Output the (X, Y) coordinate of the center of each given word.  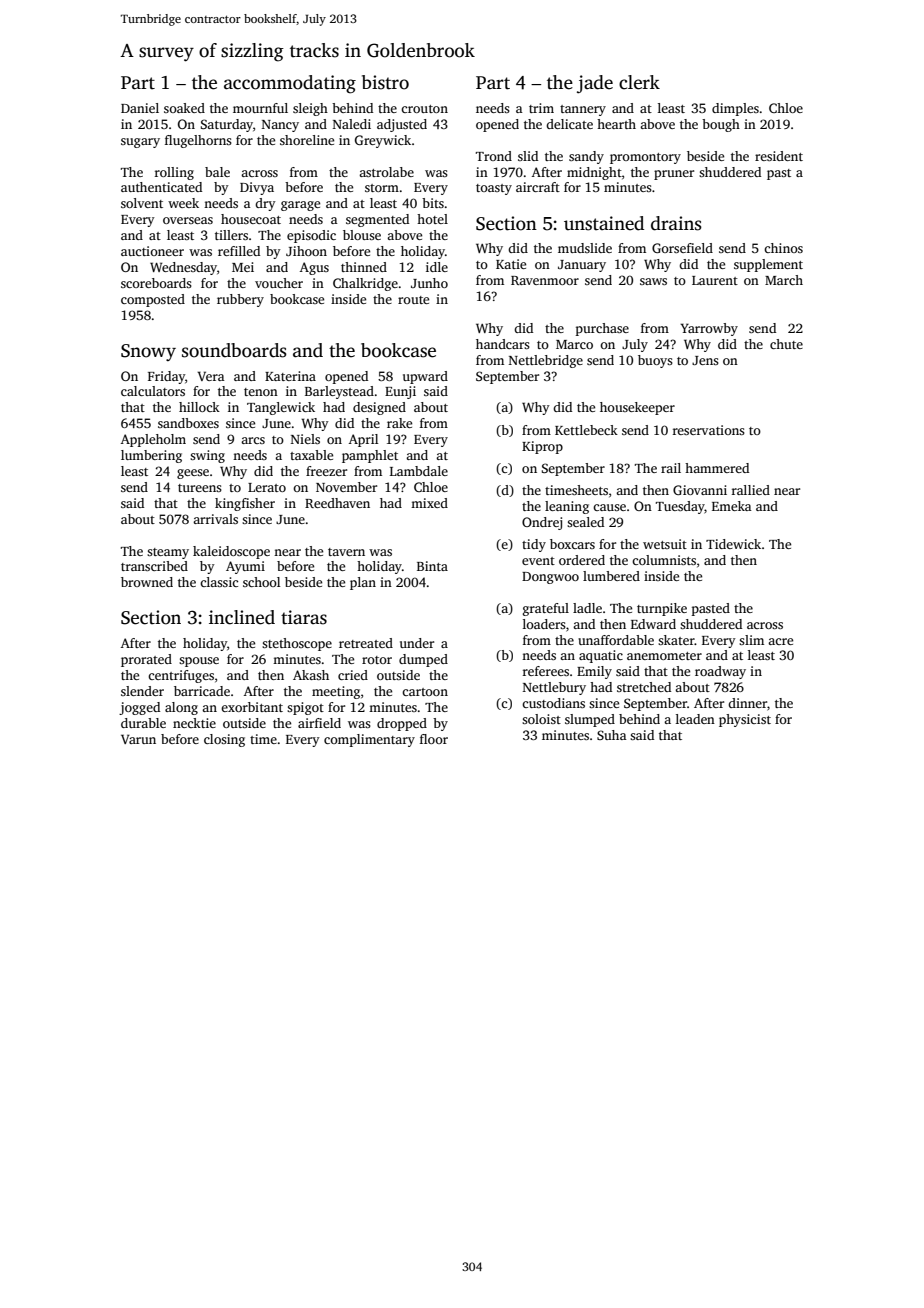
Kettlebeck (586, 430)
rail (671, 468)
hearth (616, 124)
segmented (377, 220)
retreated (366, 643)
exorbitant (252, 707)
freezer (326, 471)
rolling (174, 173)
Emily (594, 672)
